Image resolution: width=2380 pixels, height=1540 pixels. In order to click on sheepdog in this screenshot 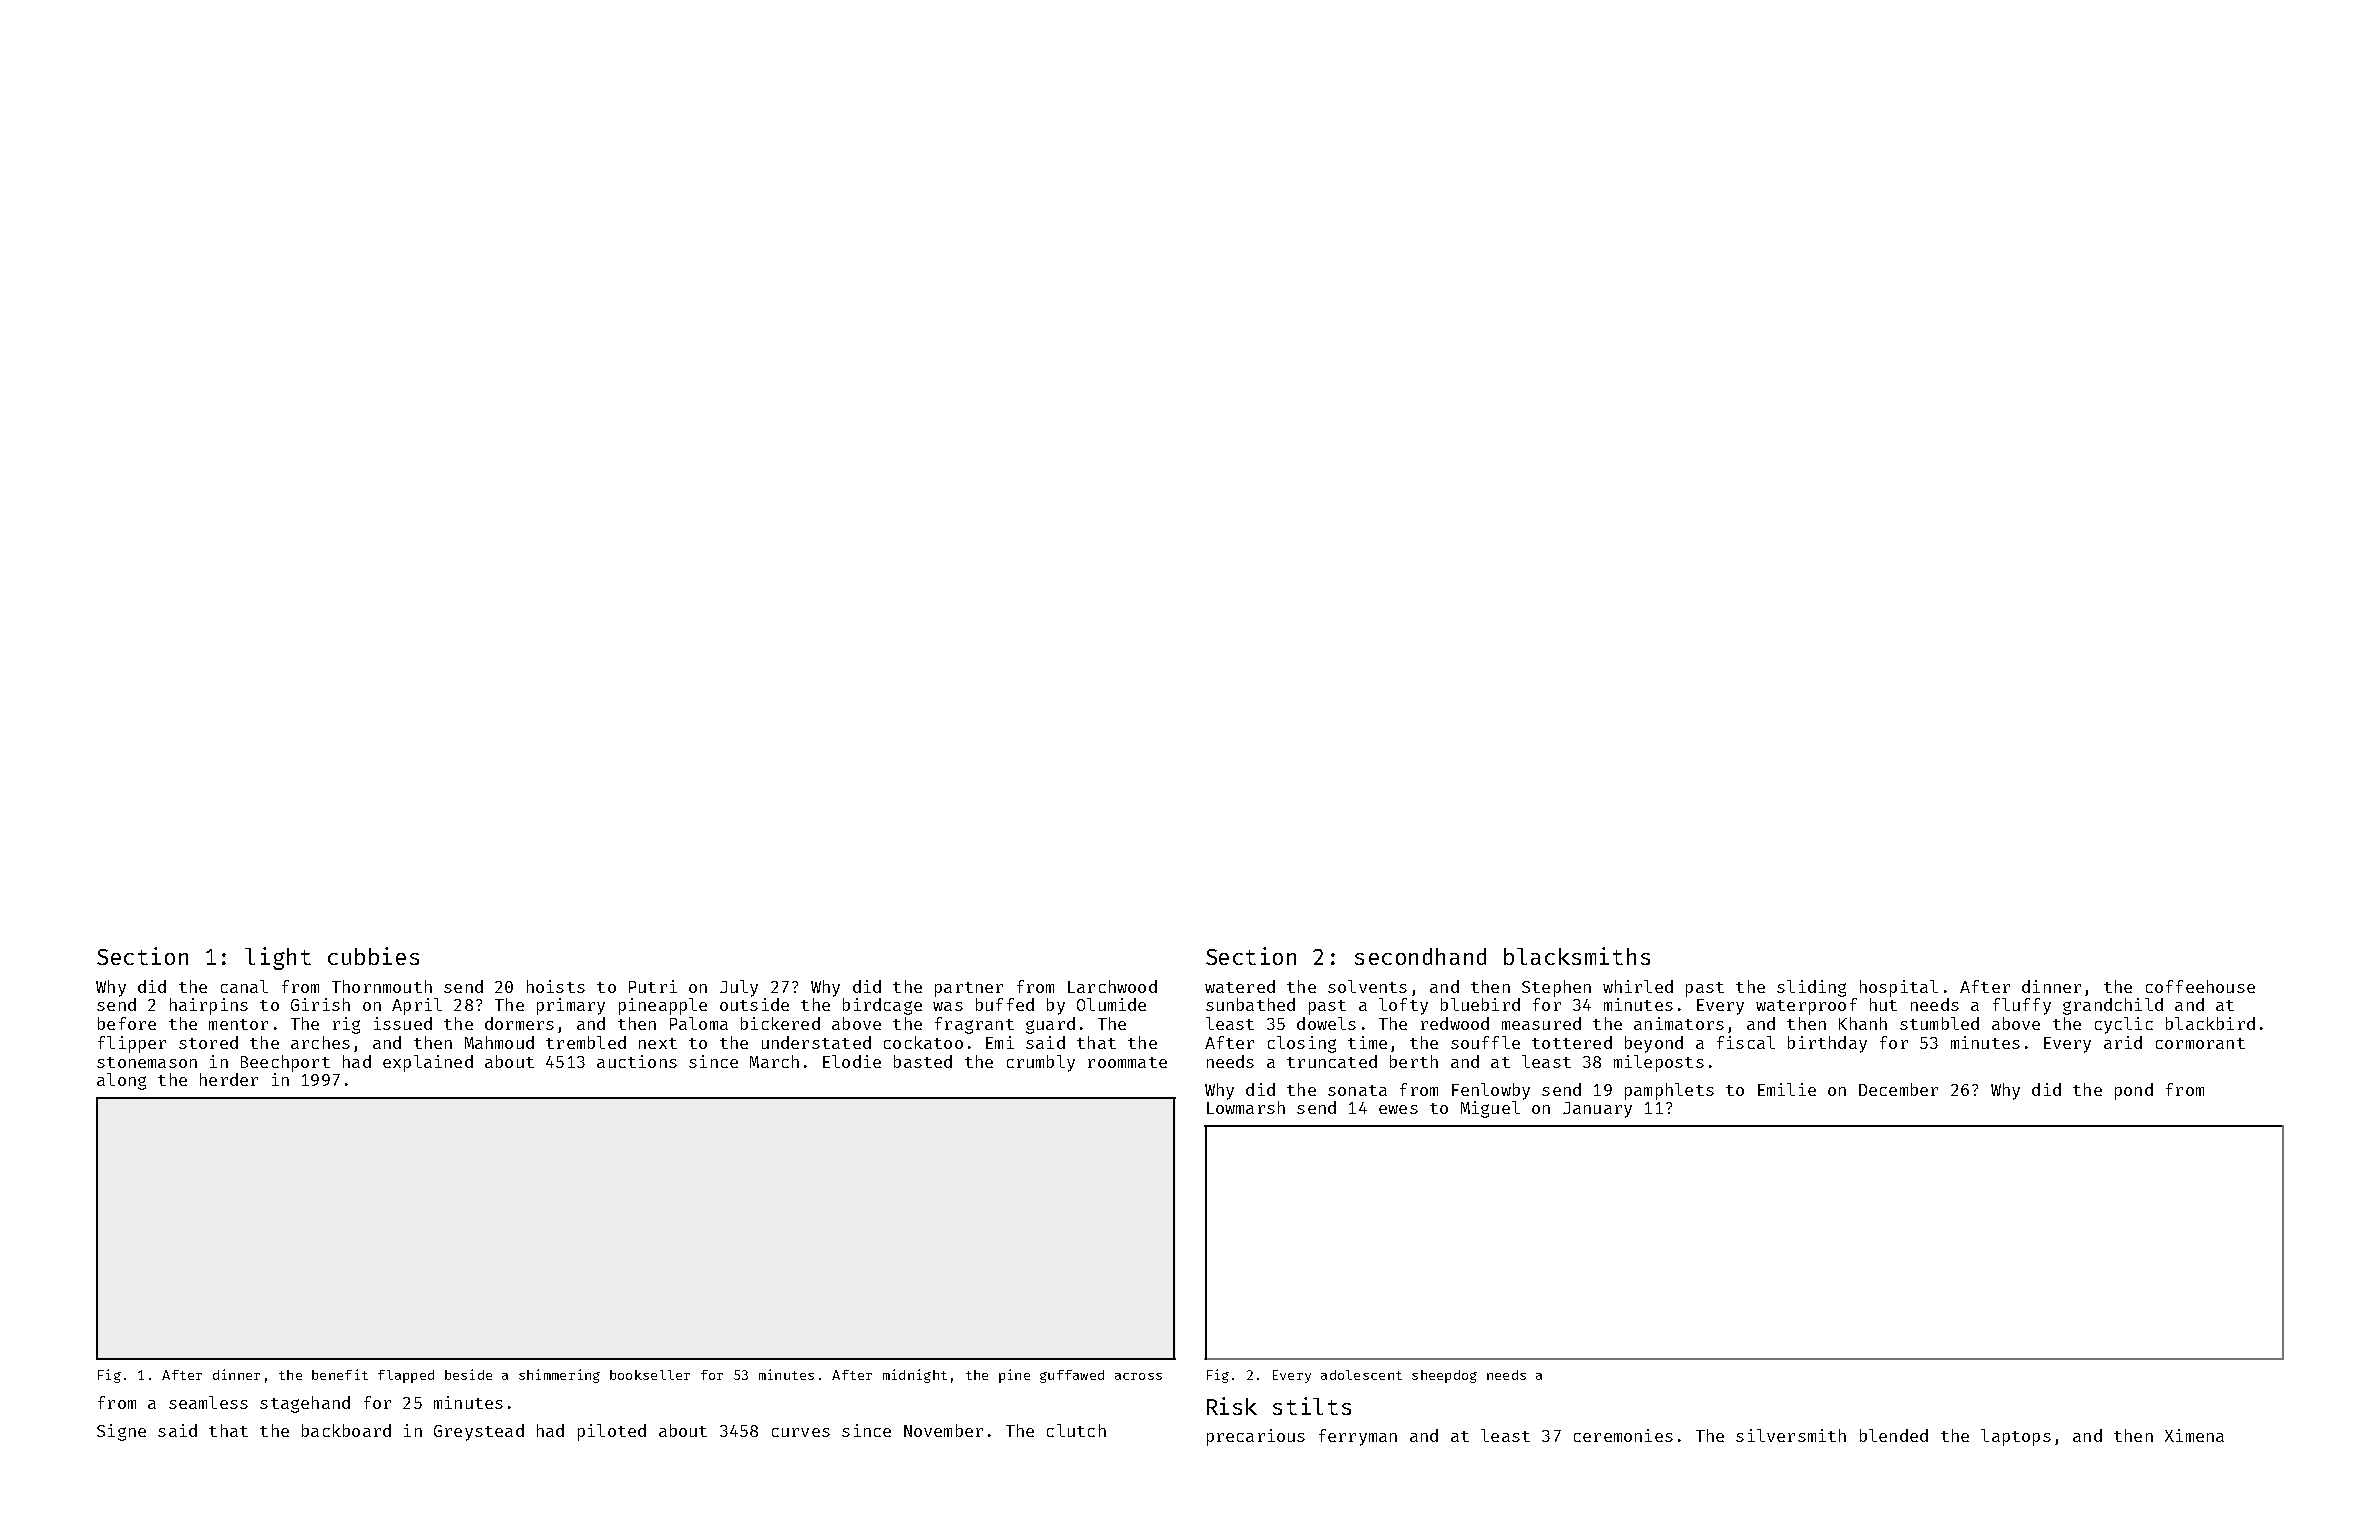, I will do `click(1444, 1376)`.
